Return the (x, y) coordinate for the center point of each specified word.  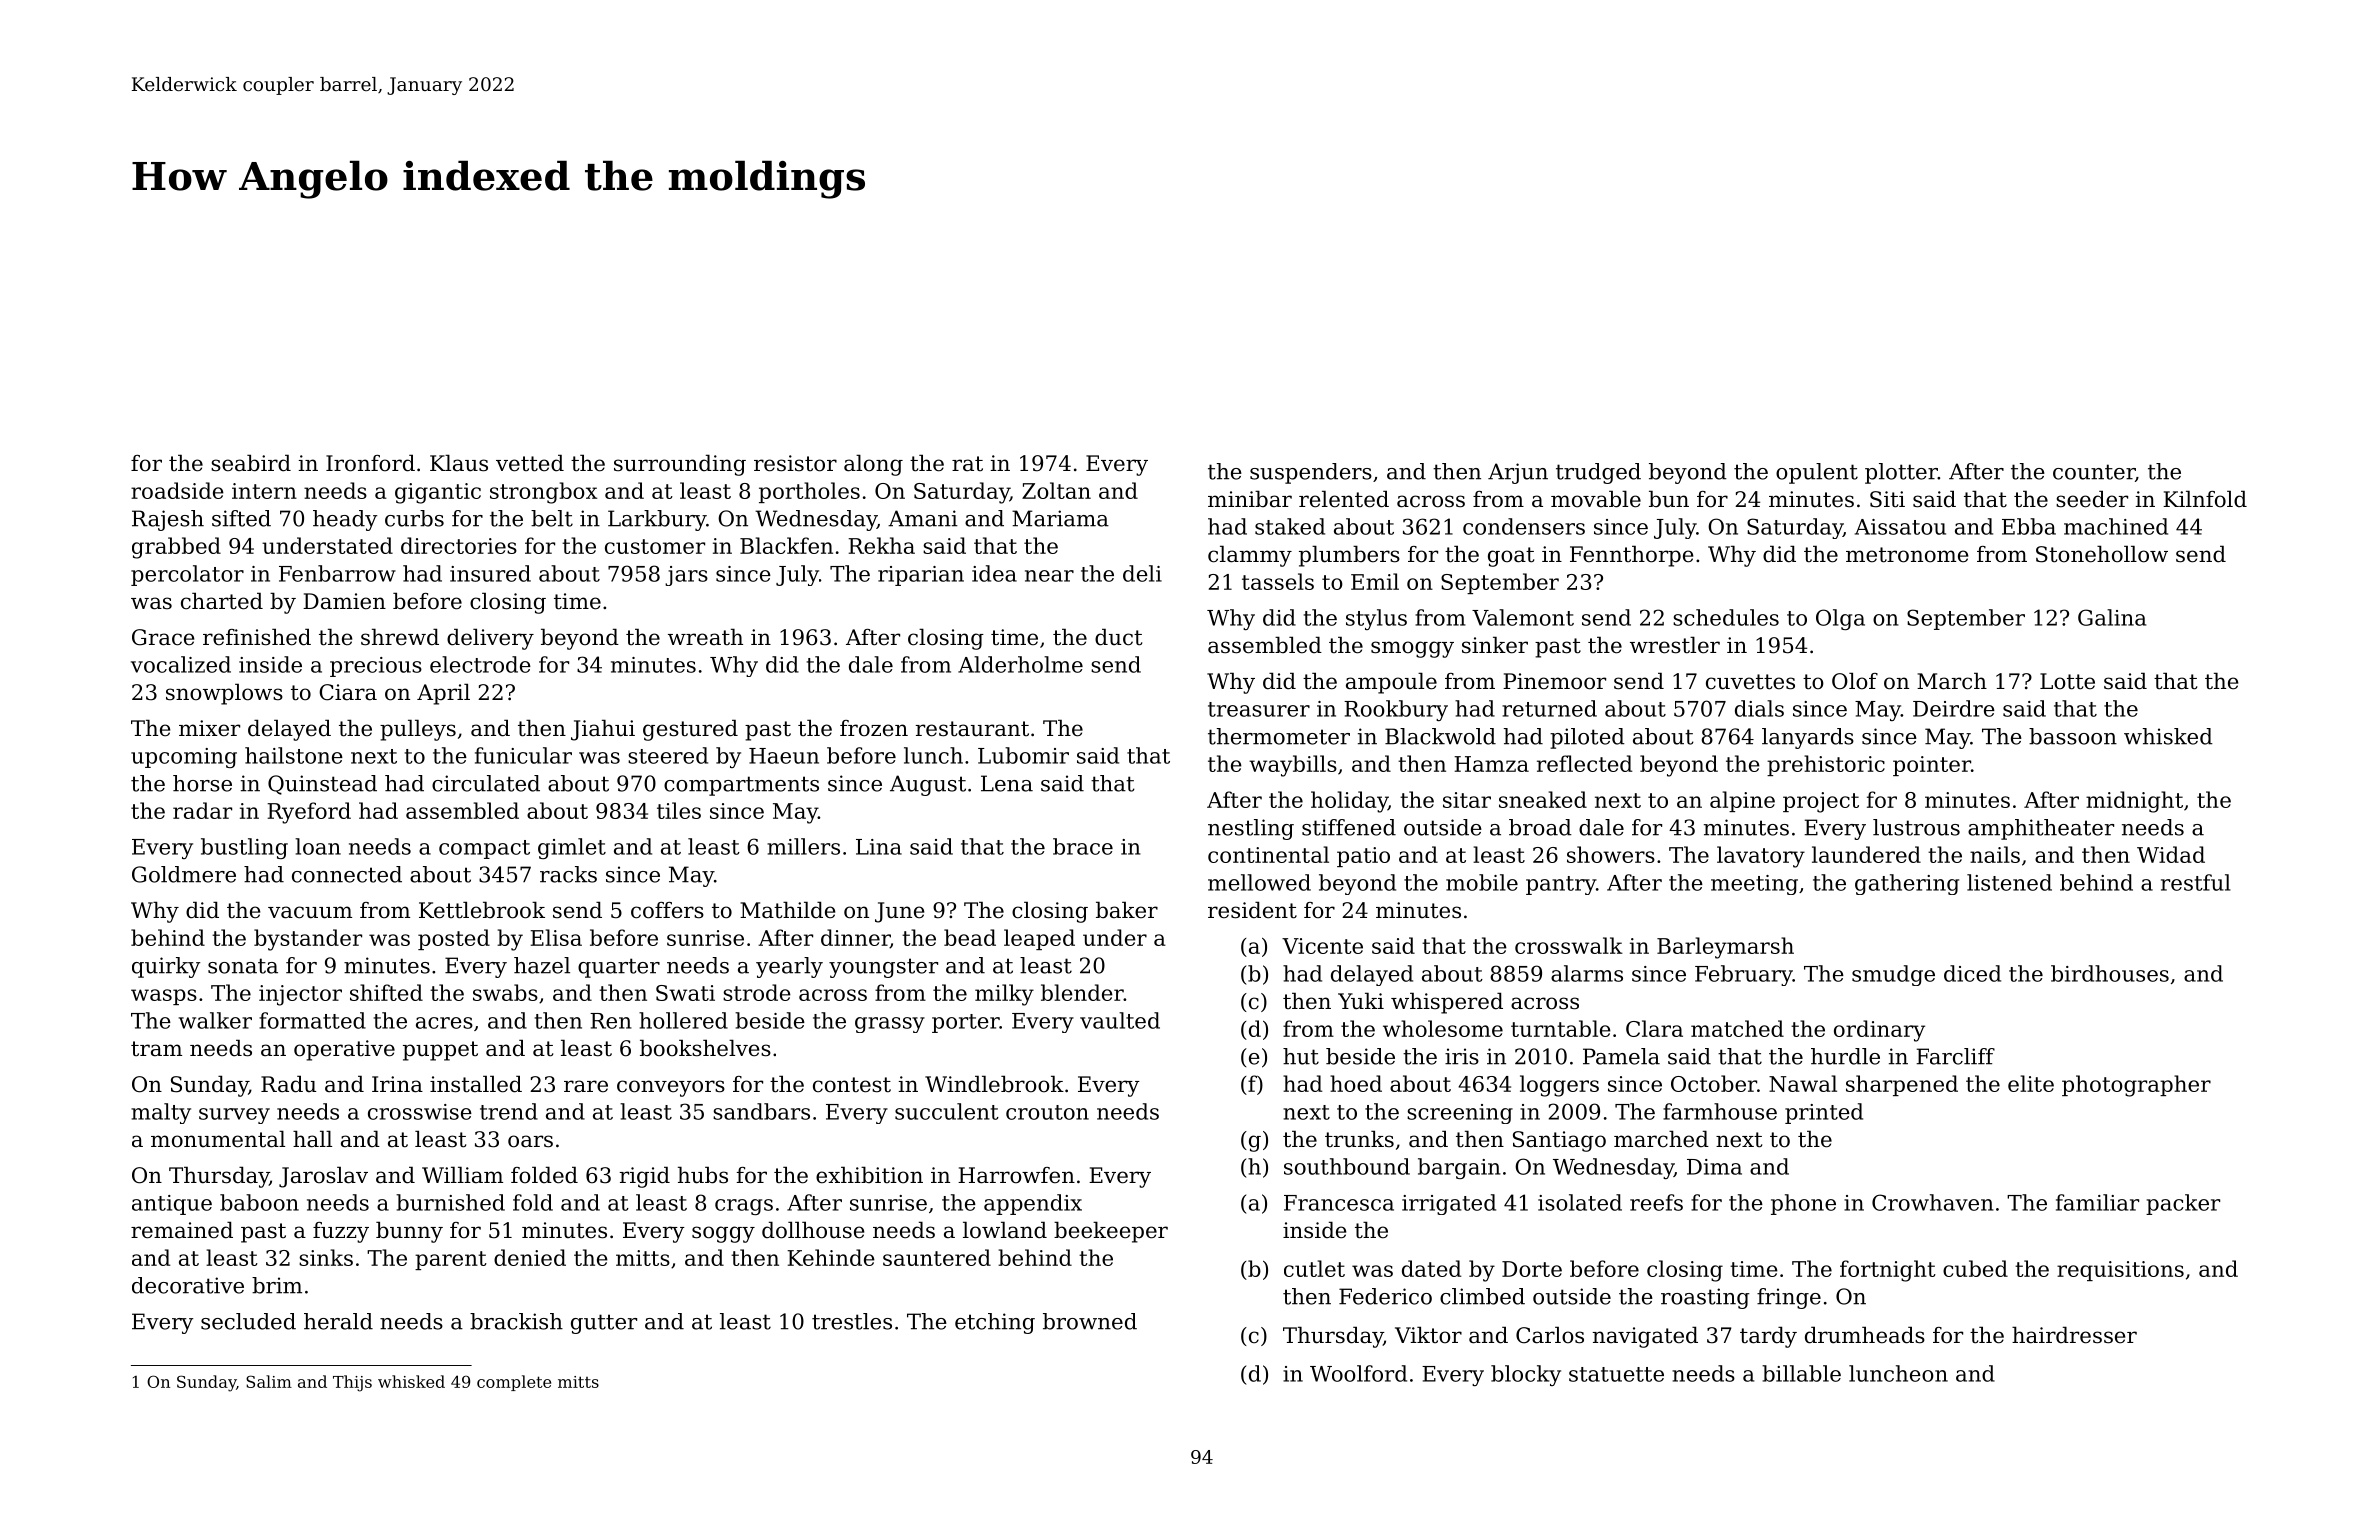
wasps (164, 997)
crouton (1047, 1112)
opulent (1817, 473)
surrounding (680, 465)
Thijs (352, 1383)
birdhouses (2110, 973)
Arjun (1518, 473)
